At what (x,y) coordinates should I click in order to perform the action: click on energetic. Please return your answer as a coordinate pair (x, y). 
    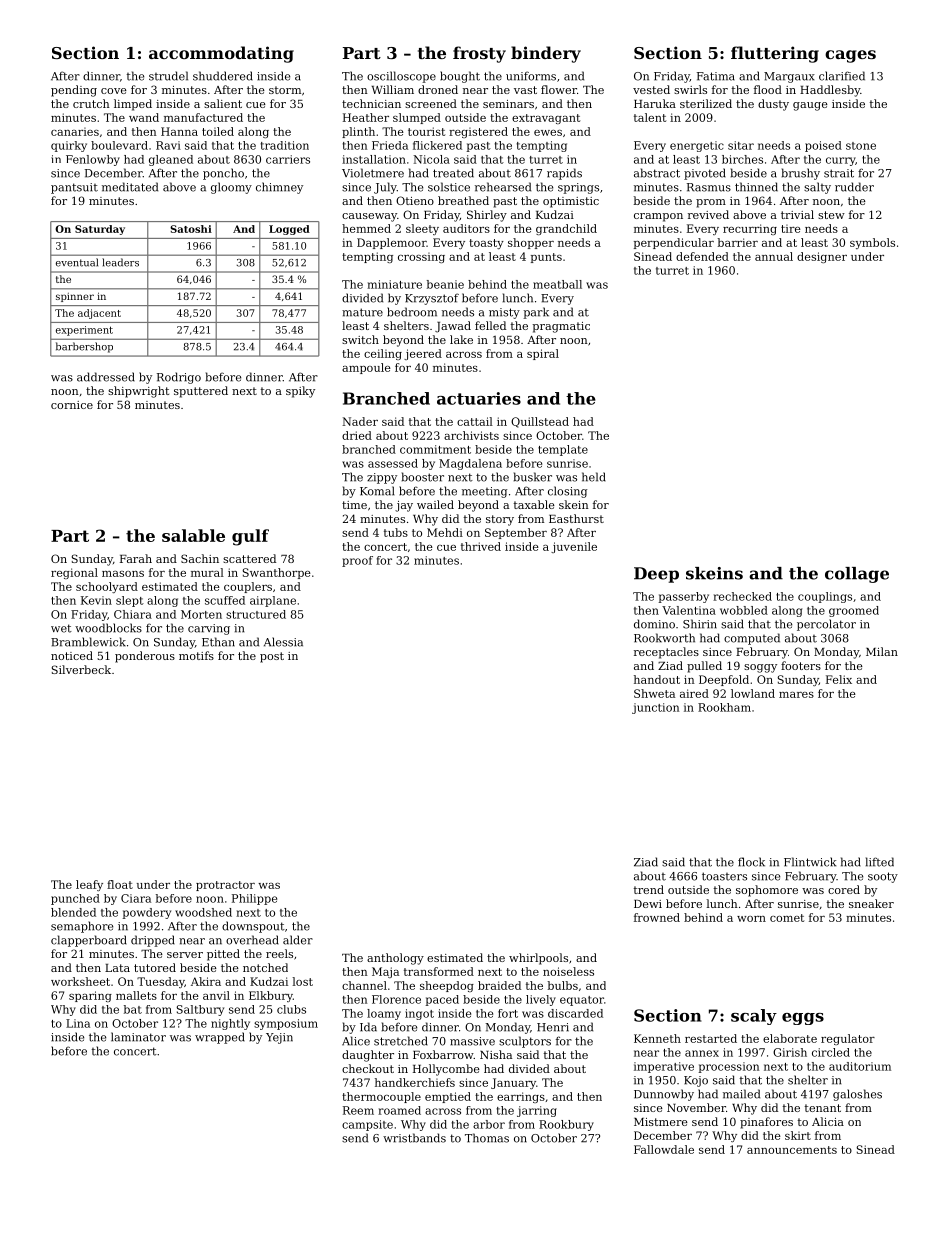
    Looking at the image, I should click on (697, 146).
